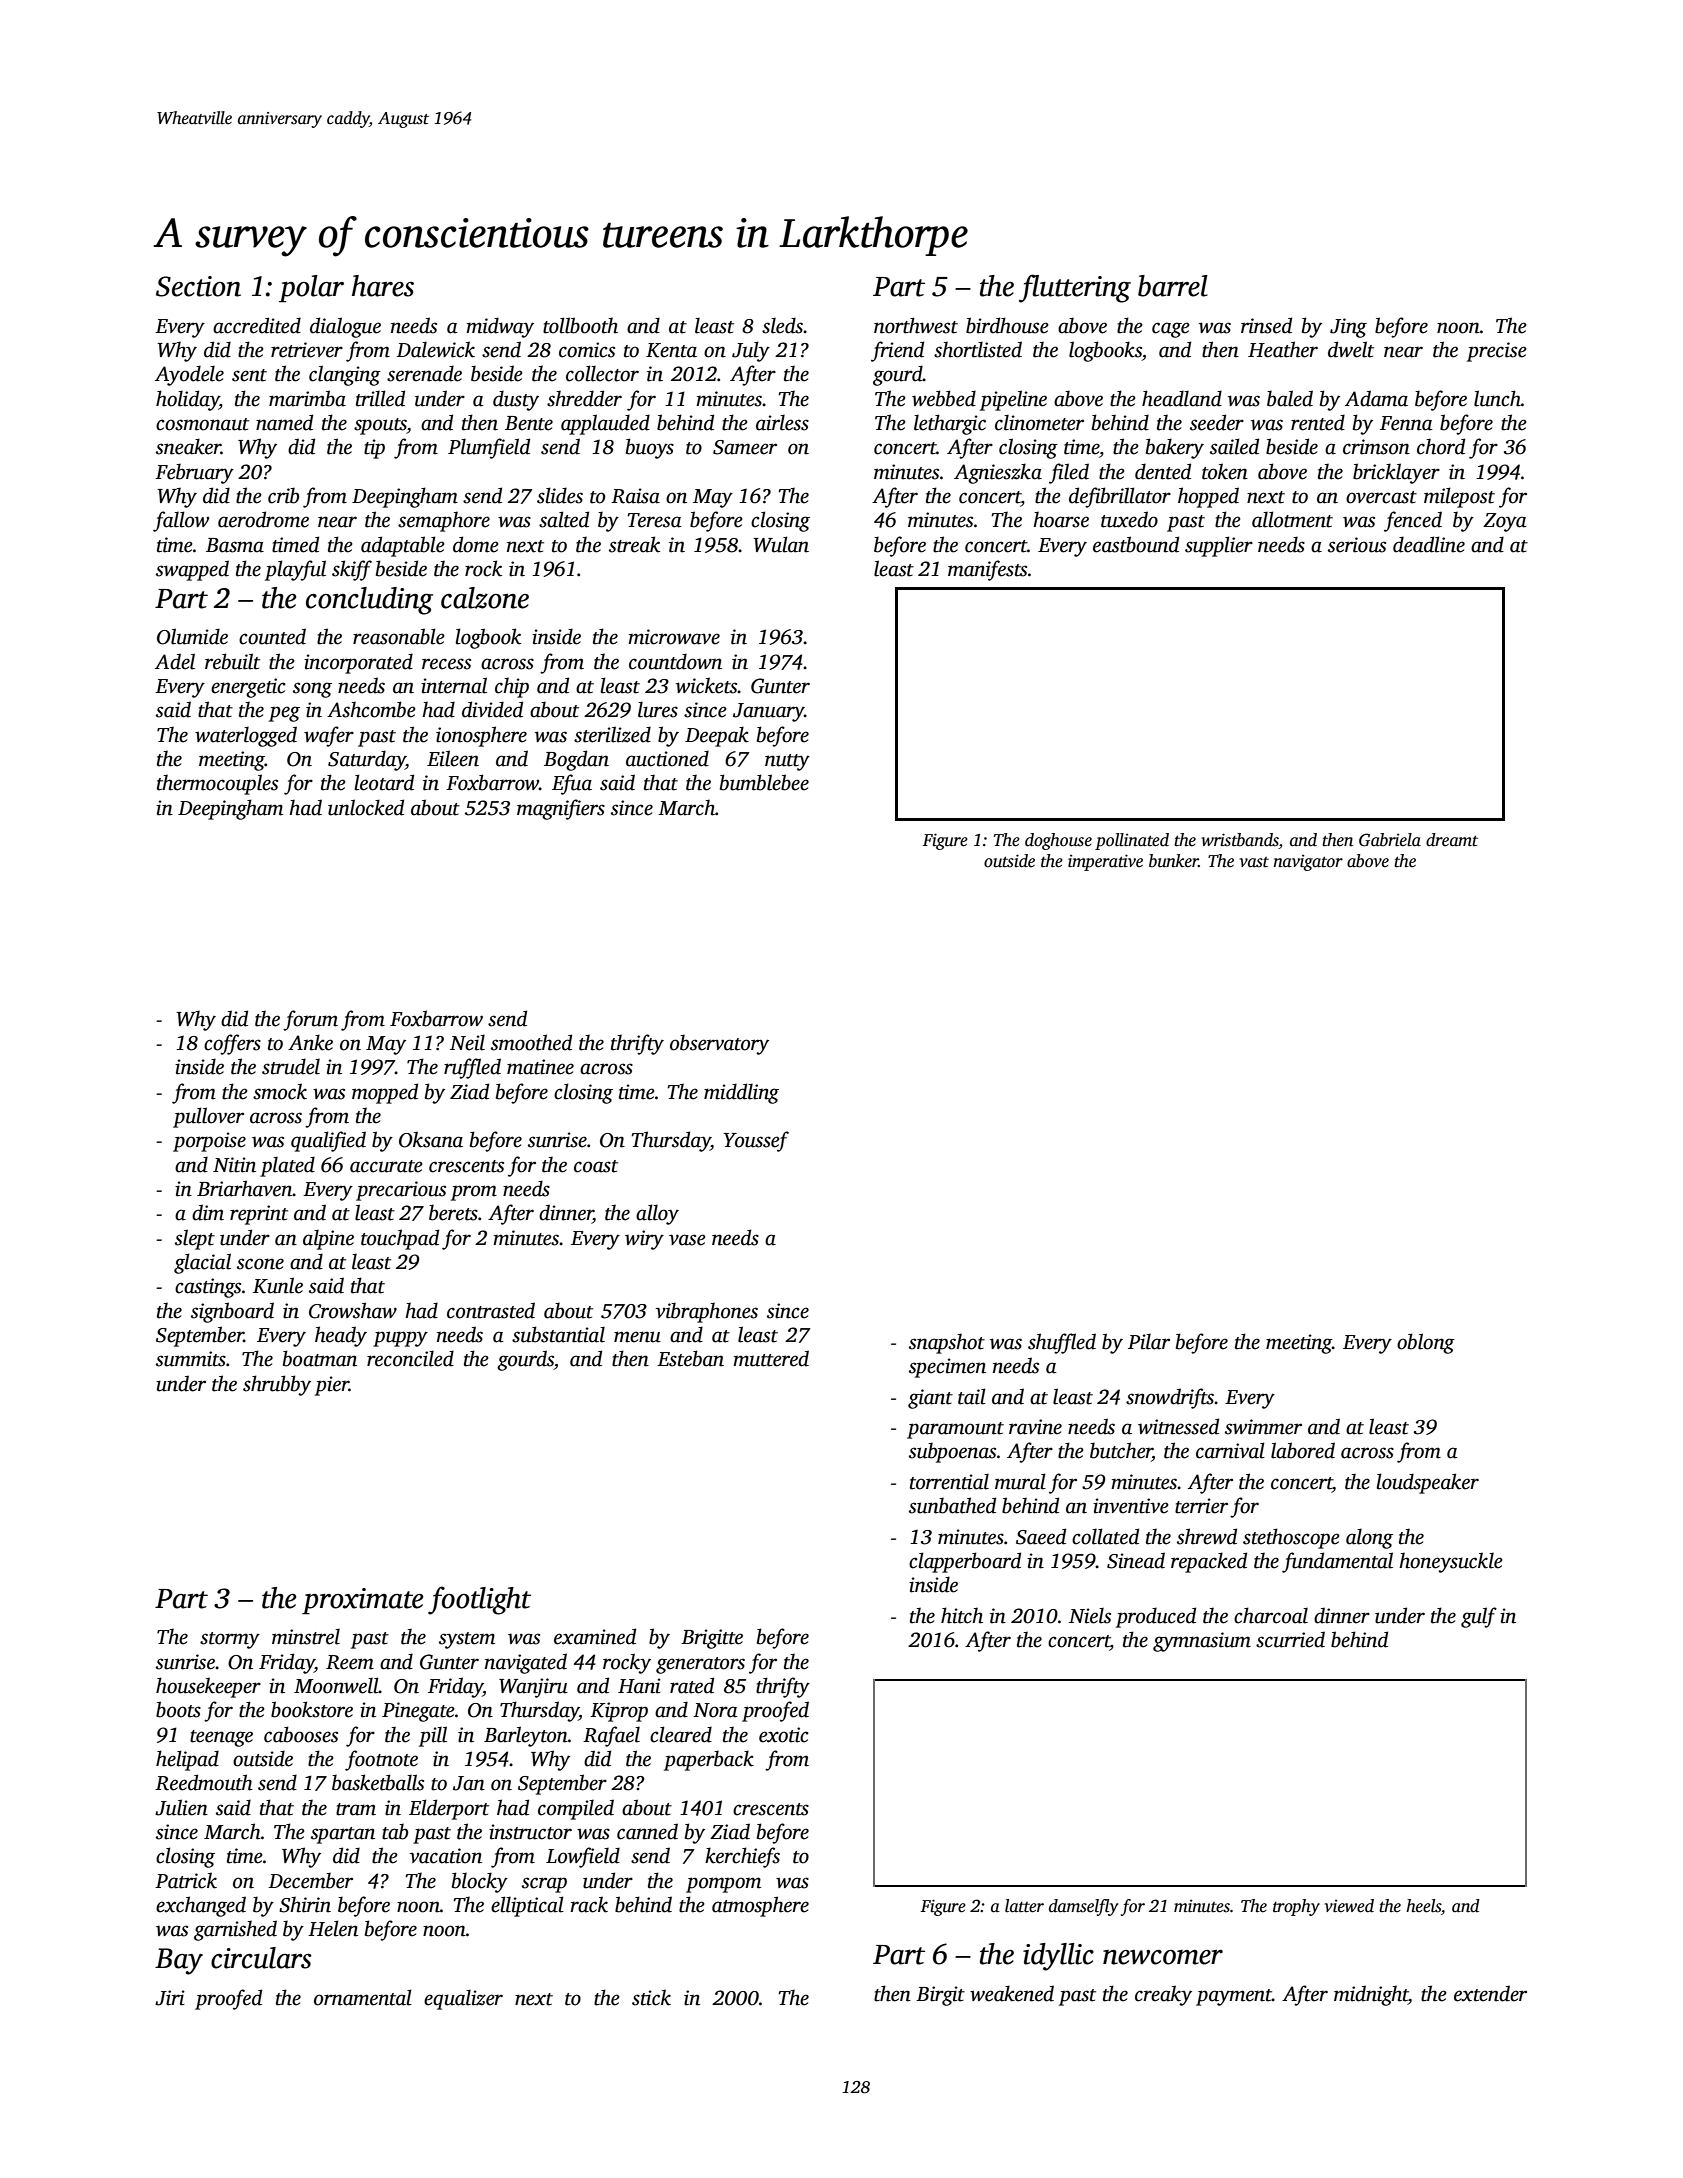 The width and height of the screenshot is (1683, 2178). I want to click on bunker, so click(1173, 861).
